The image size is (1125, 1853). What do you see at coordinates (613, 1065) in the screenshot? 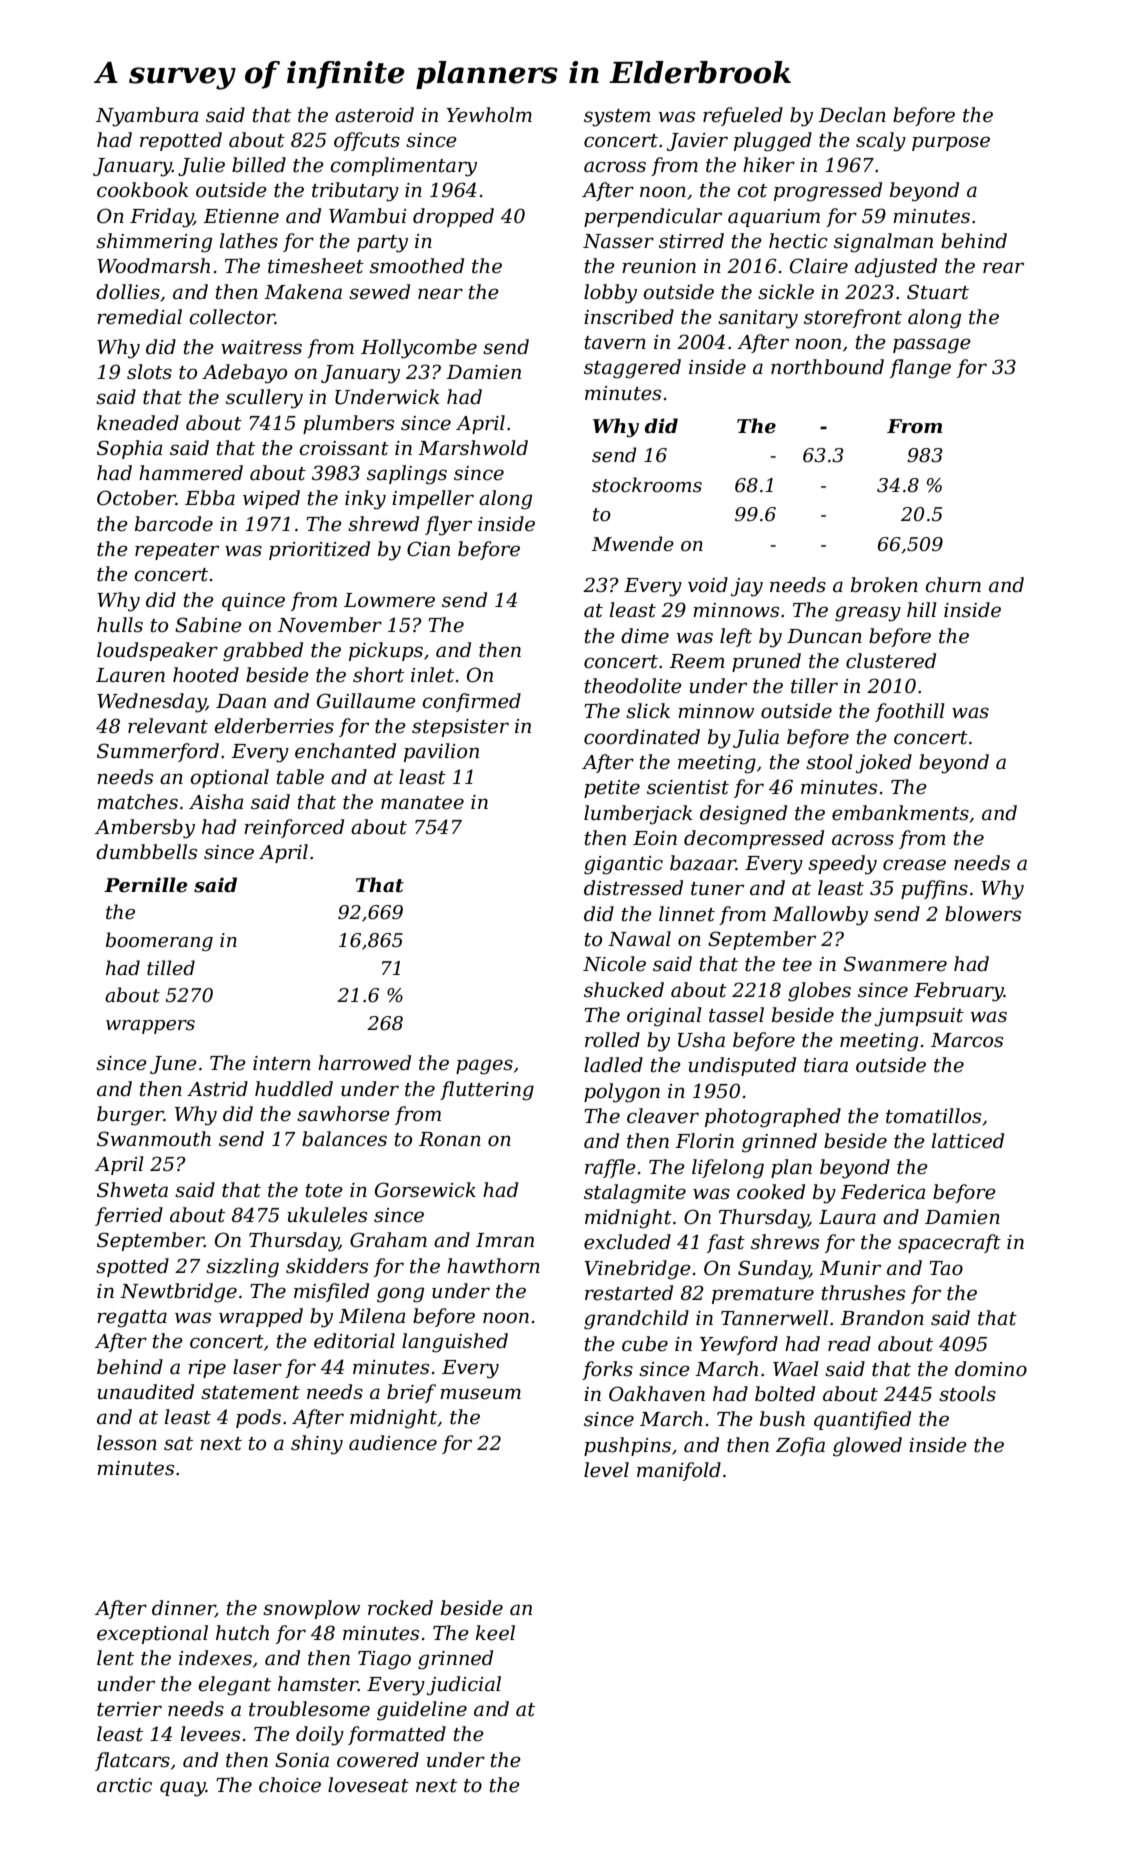
I see `ladled` at bounding box center [613, 1065].
